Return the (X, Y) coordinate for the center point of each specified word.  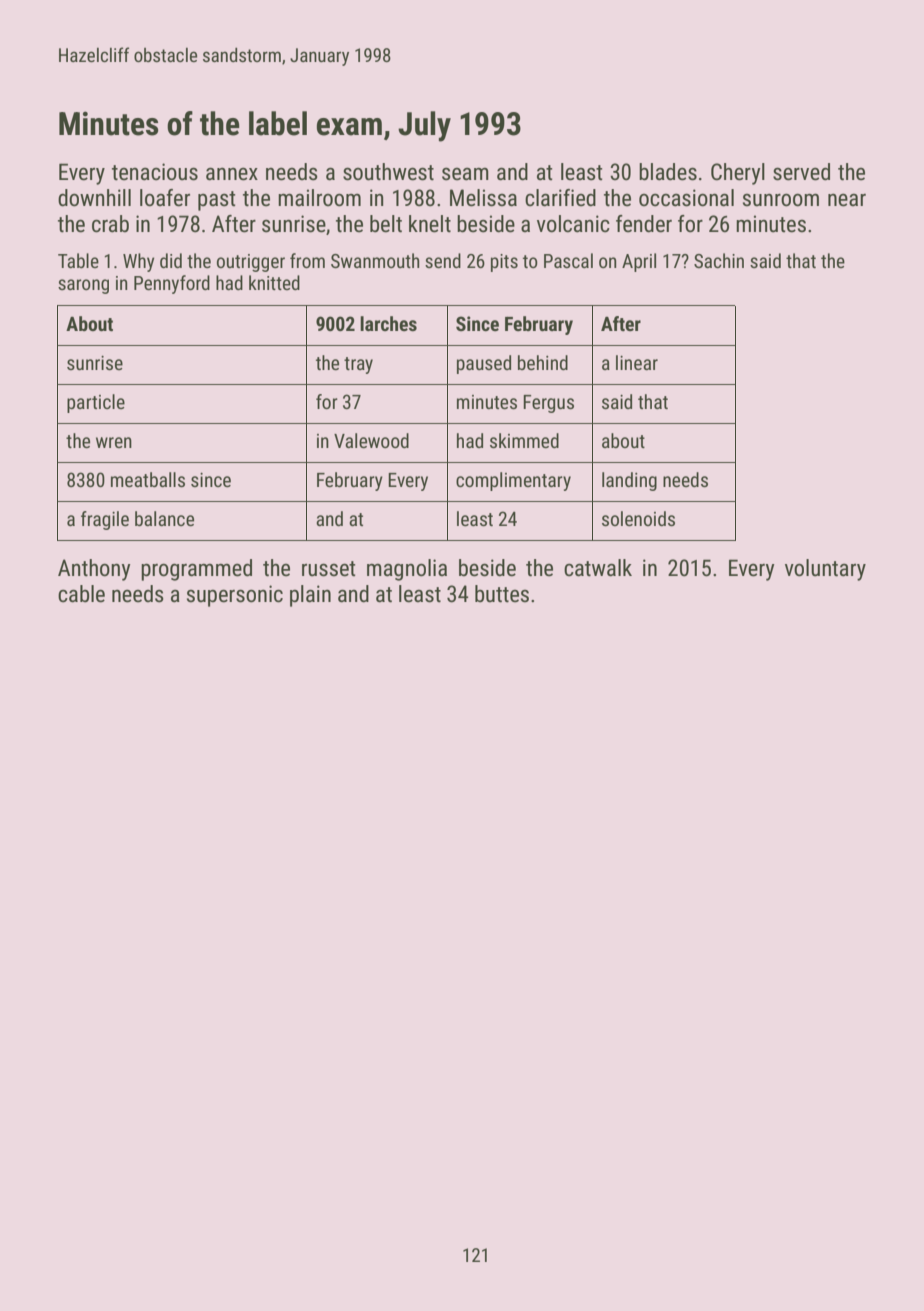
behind (543, 362)
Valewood (371, 440)
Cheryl (738, 174)
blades (668, 172)
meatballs (148, 479)
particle (96, 403)
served (801, 172)
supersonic (235, 596)
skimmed (524, 440)
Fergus (548, 404)
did (171, 260)
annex (232, 174)
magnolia (407, 570)
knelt (430, 224)
